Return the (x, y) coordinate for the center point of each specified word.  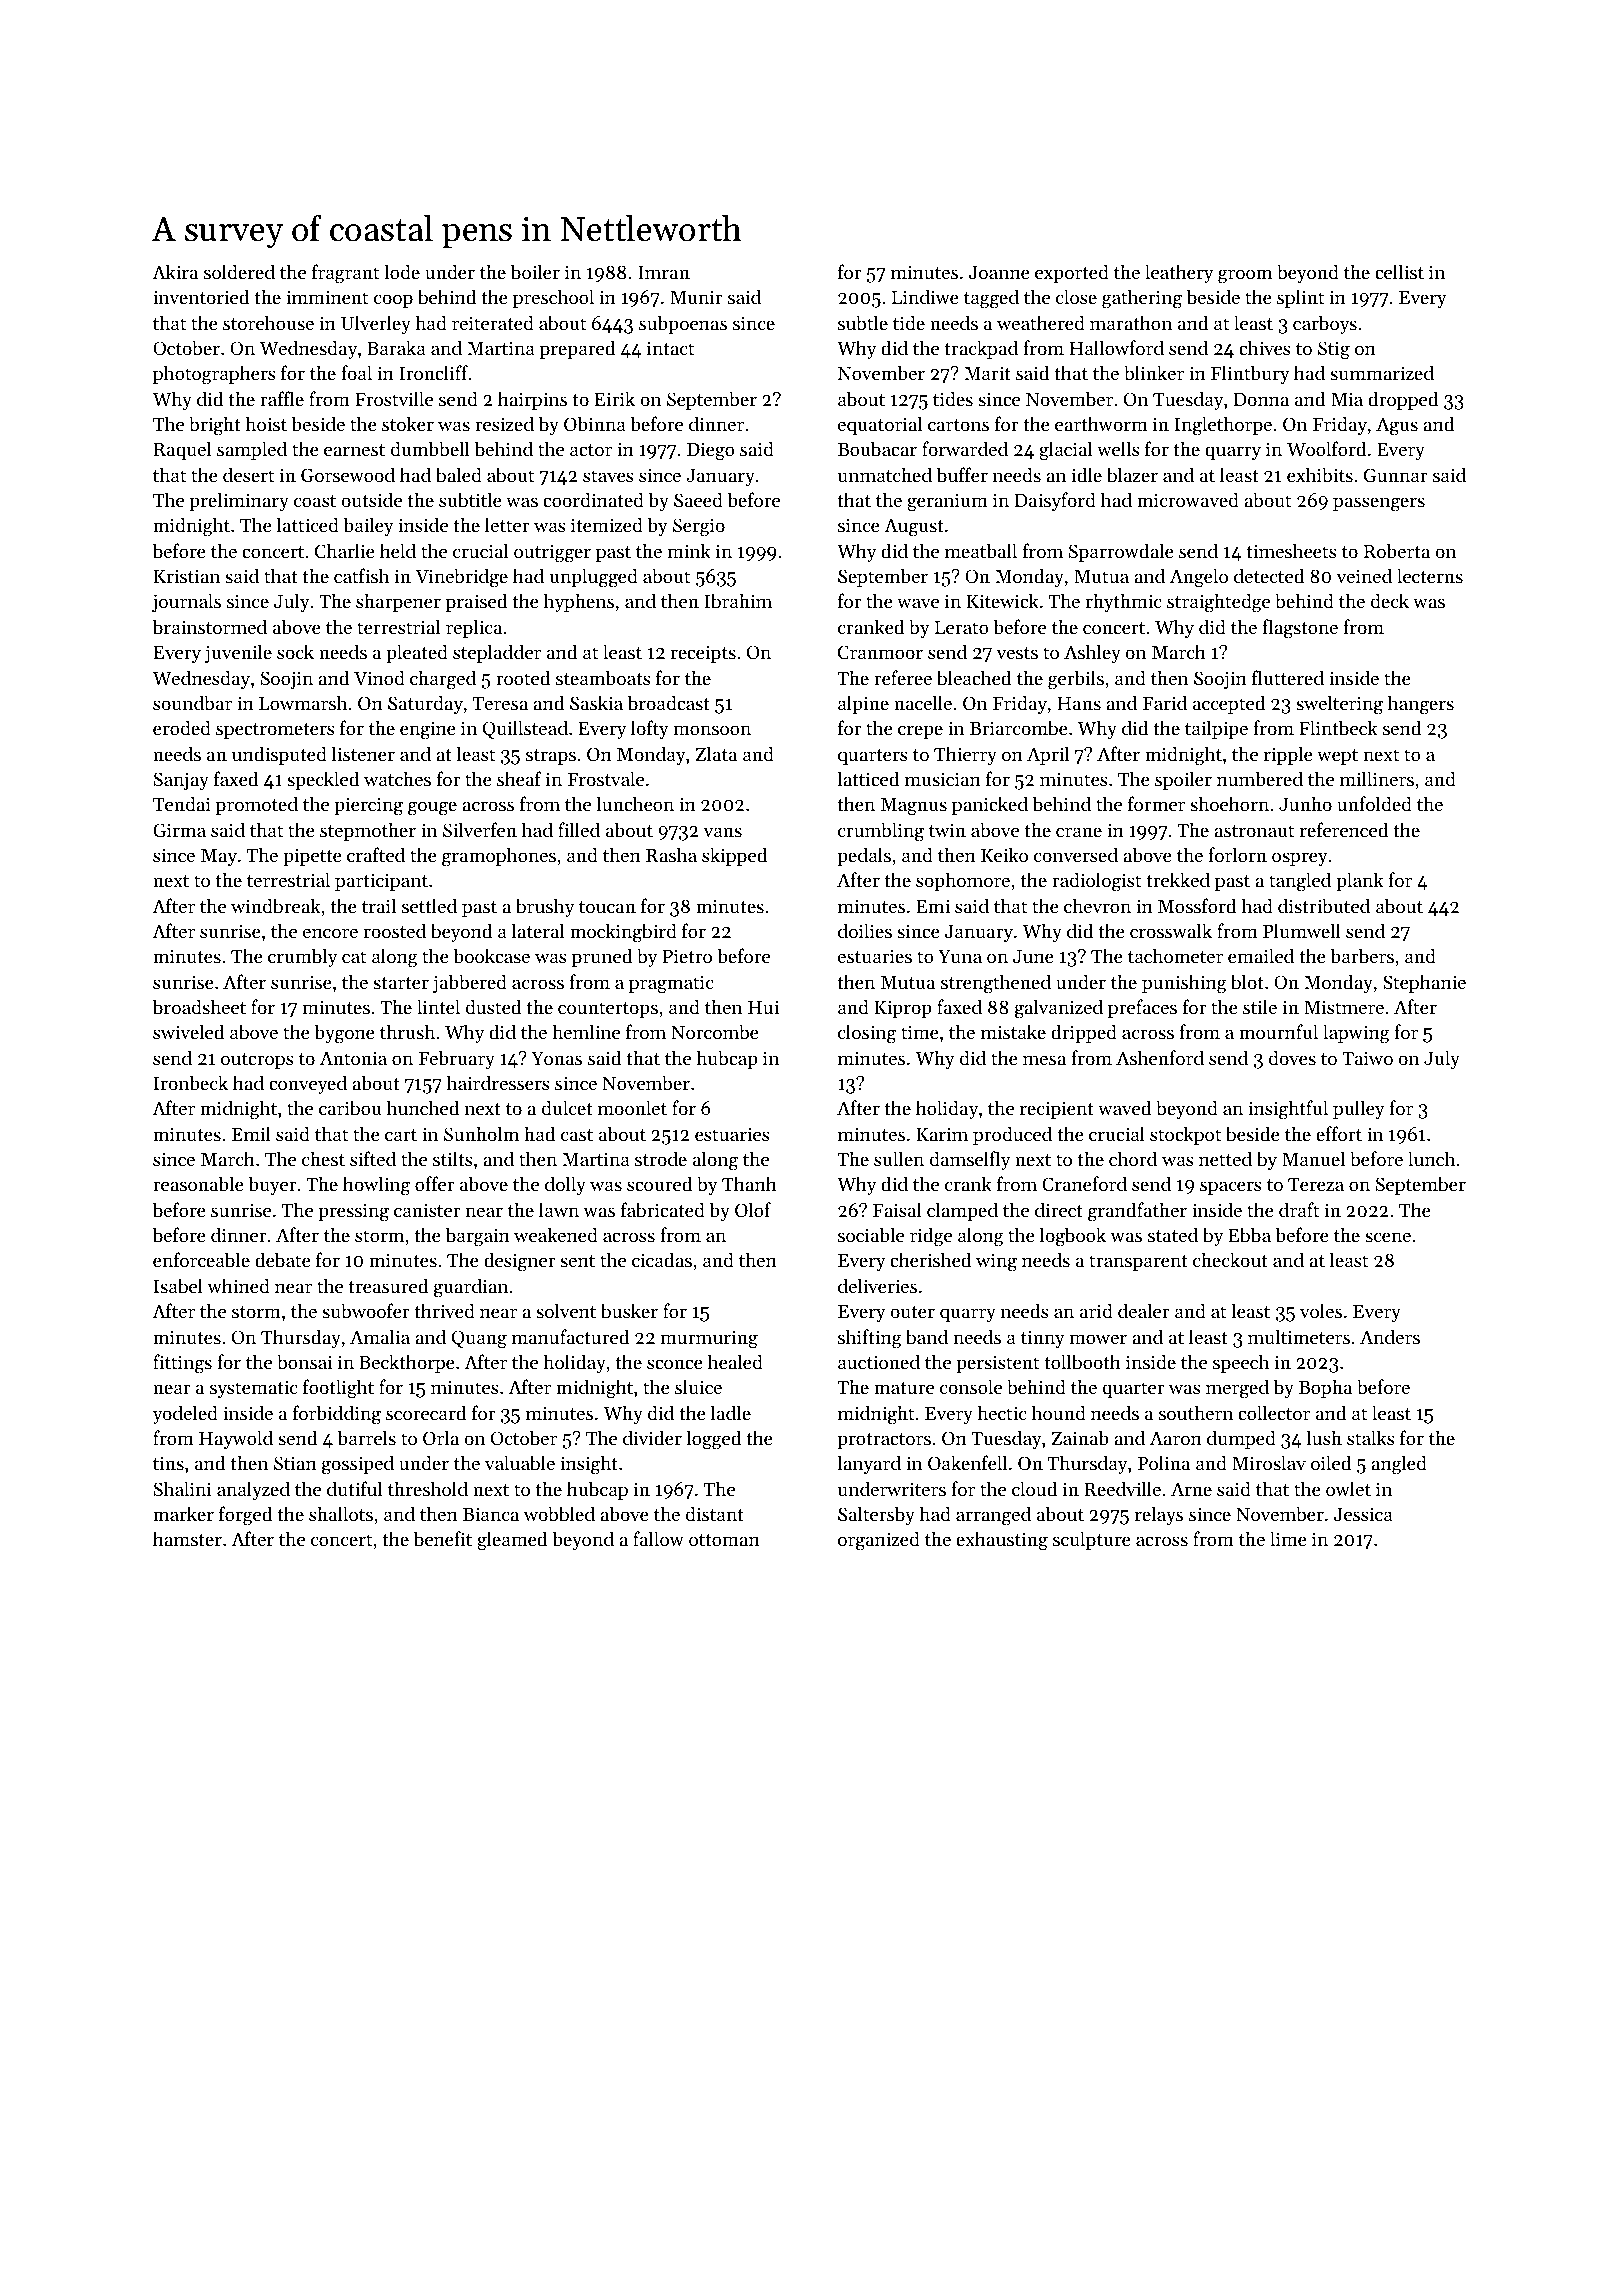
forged (245, 1516)
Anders (1390, 1336)
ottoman (724, 1540)
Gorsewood (348, 475)
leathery (1179, 273)
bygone (344, 1034)
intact (670, 348)
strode (661, 1158)
